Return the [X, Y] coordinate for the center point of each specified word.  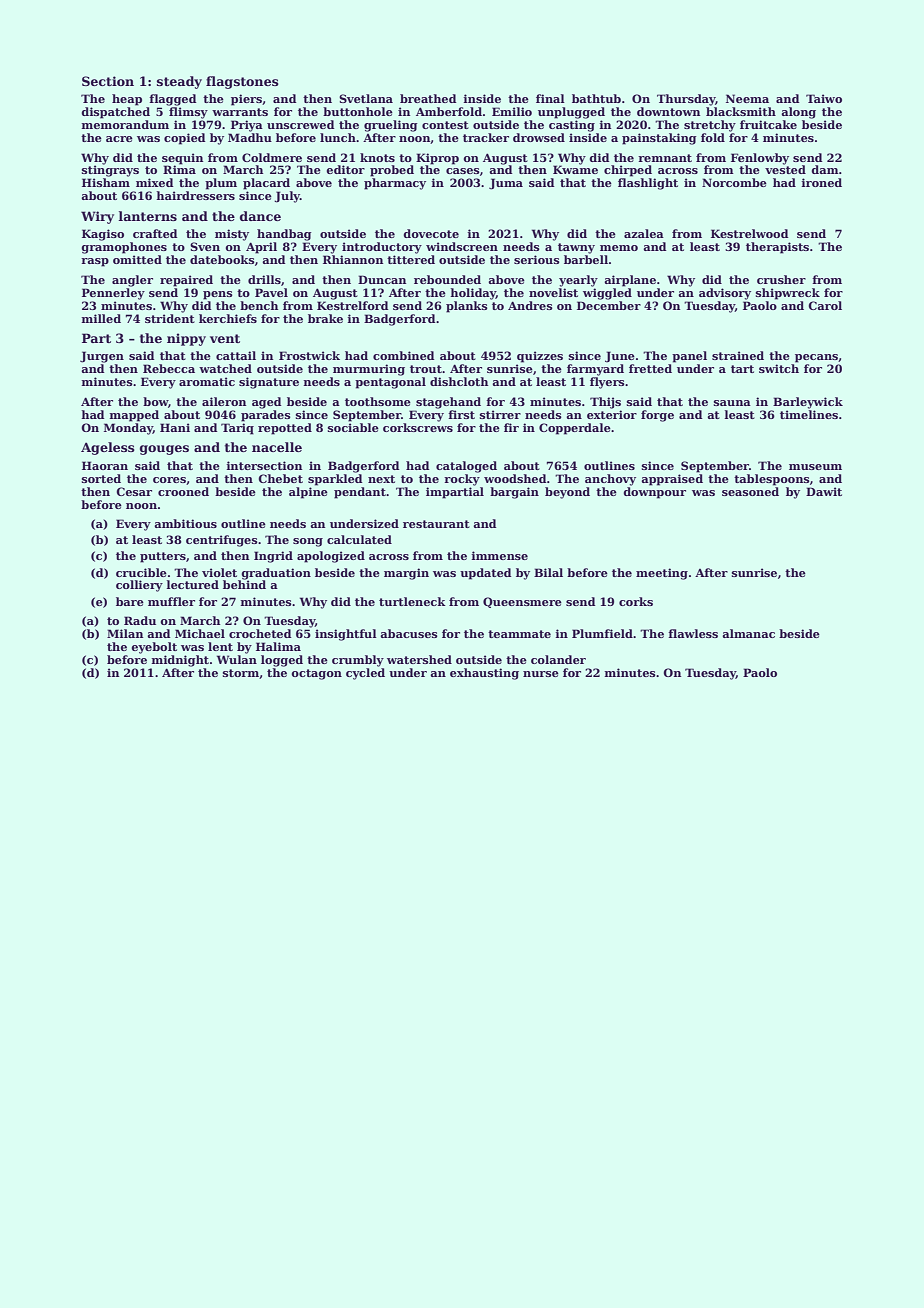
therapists [777, 248]
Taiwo [824, 98]
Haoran [105, 465]
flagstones [242, 82]
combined [403, 355]
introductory [382, 248]
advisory [725, 294]
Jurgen [102, 357]
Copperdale [575, 429]
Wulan [237, 659]
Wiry [97, 217]
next [381, 479]
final [550, 98]
